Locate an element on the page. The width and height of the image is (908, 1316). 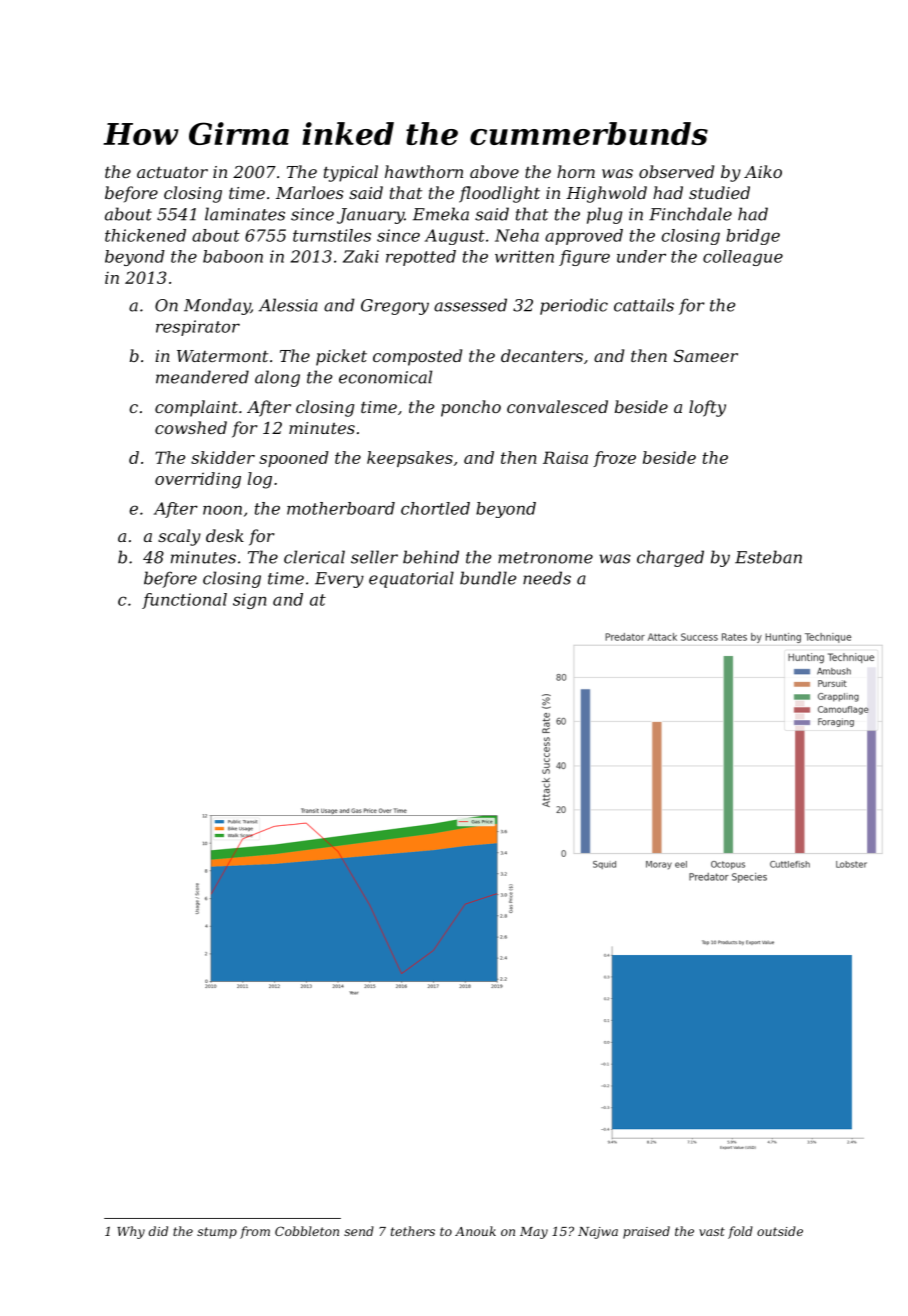
actuator is located at coordinates (172, 172).
